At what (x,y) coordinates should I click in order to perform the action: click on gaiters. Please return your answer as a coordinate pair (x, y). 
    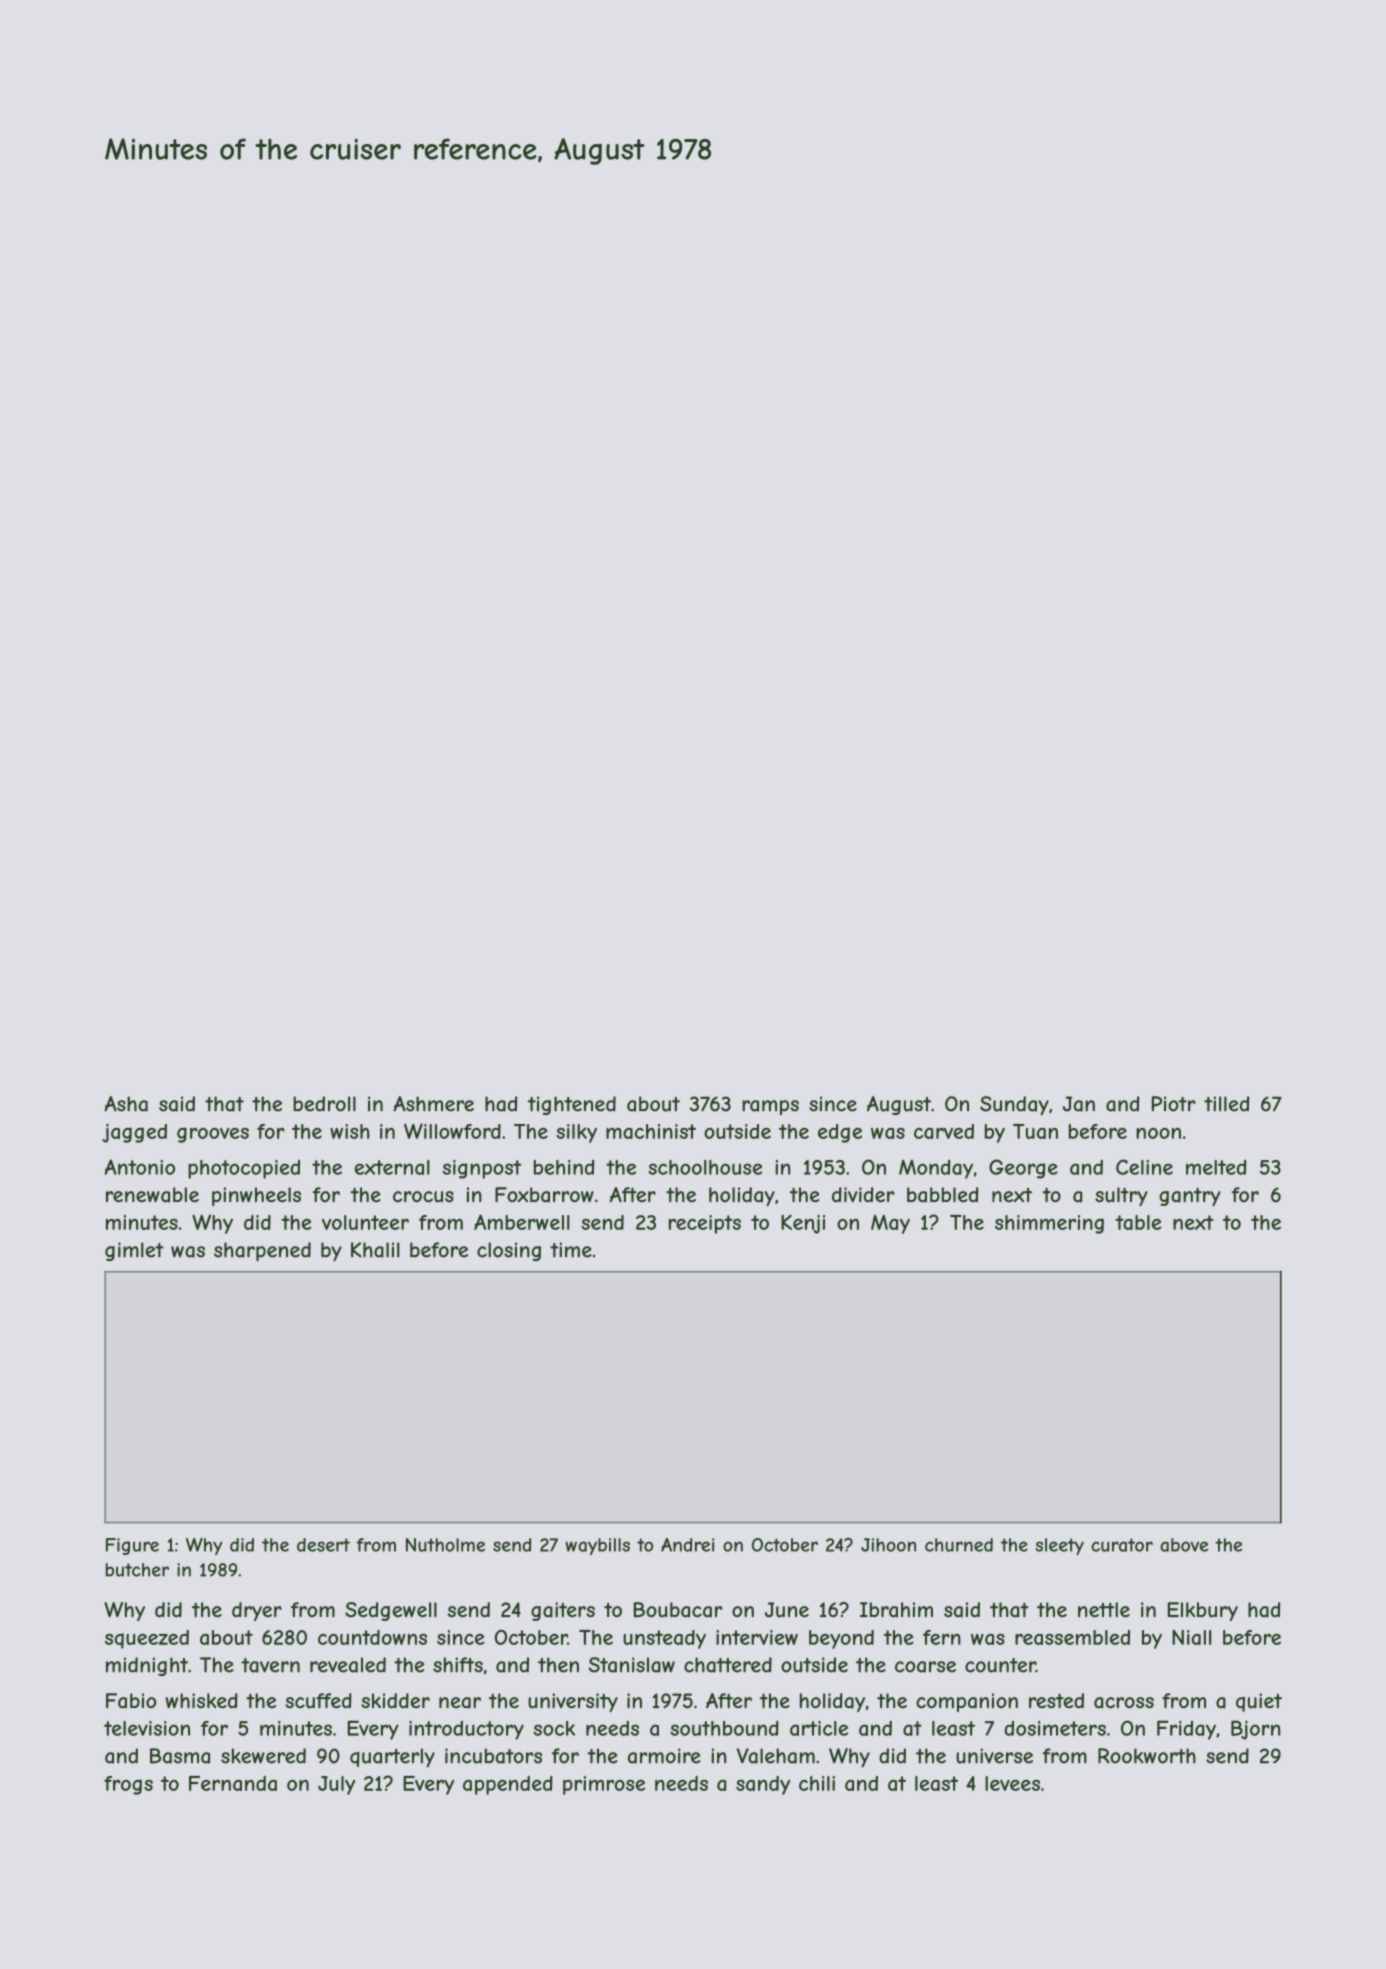
    Looking at the image, I should click on (563, 1611).
